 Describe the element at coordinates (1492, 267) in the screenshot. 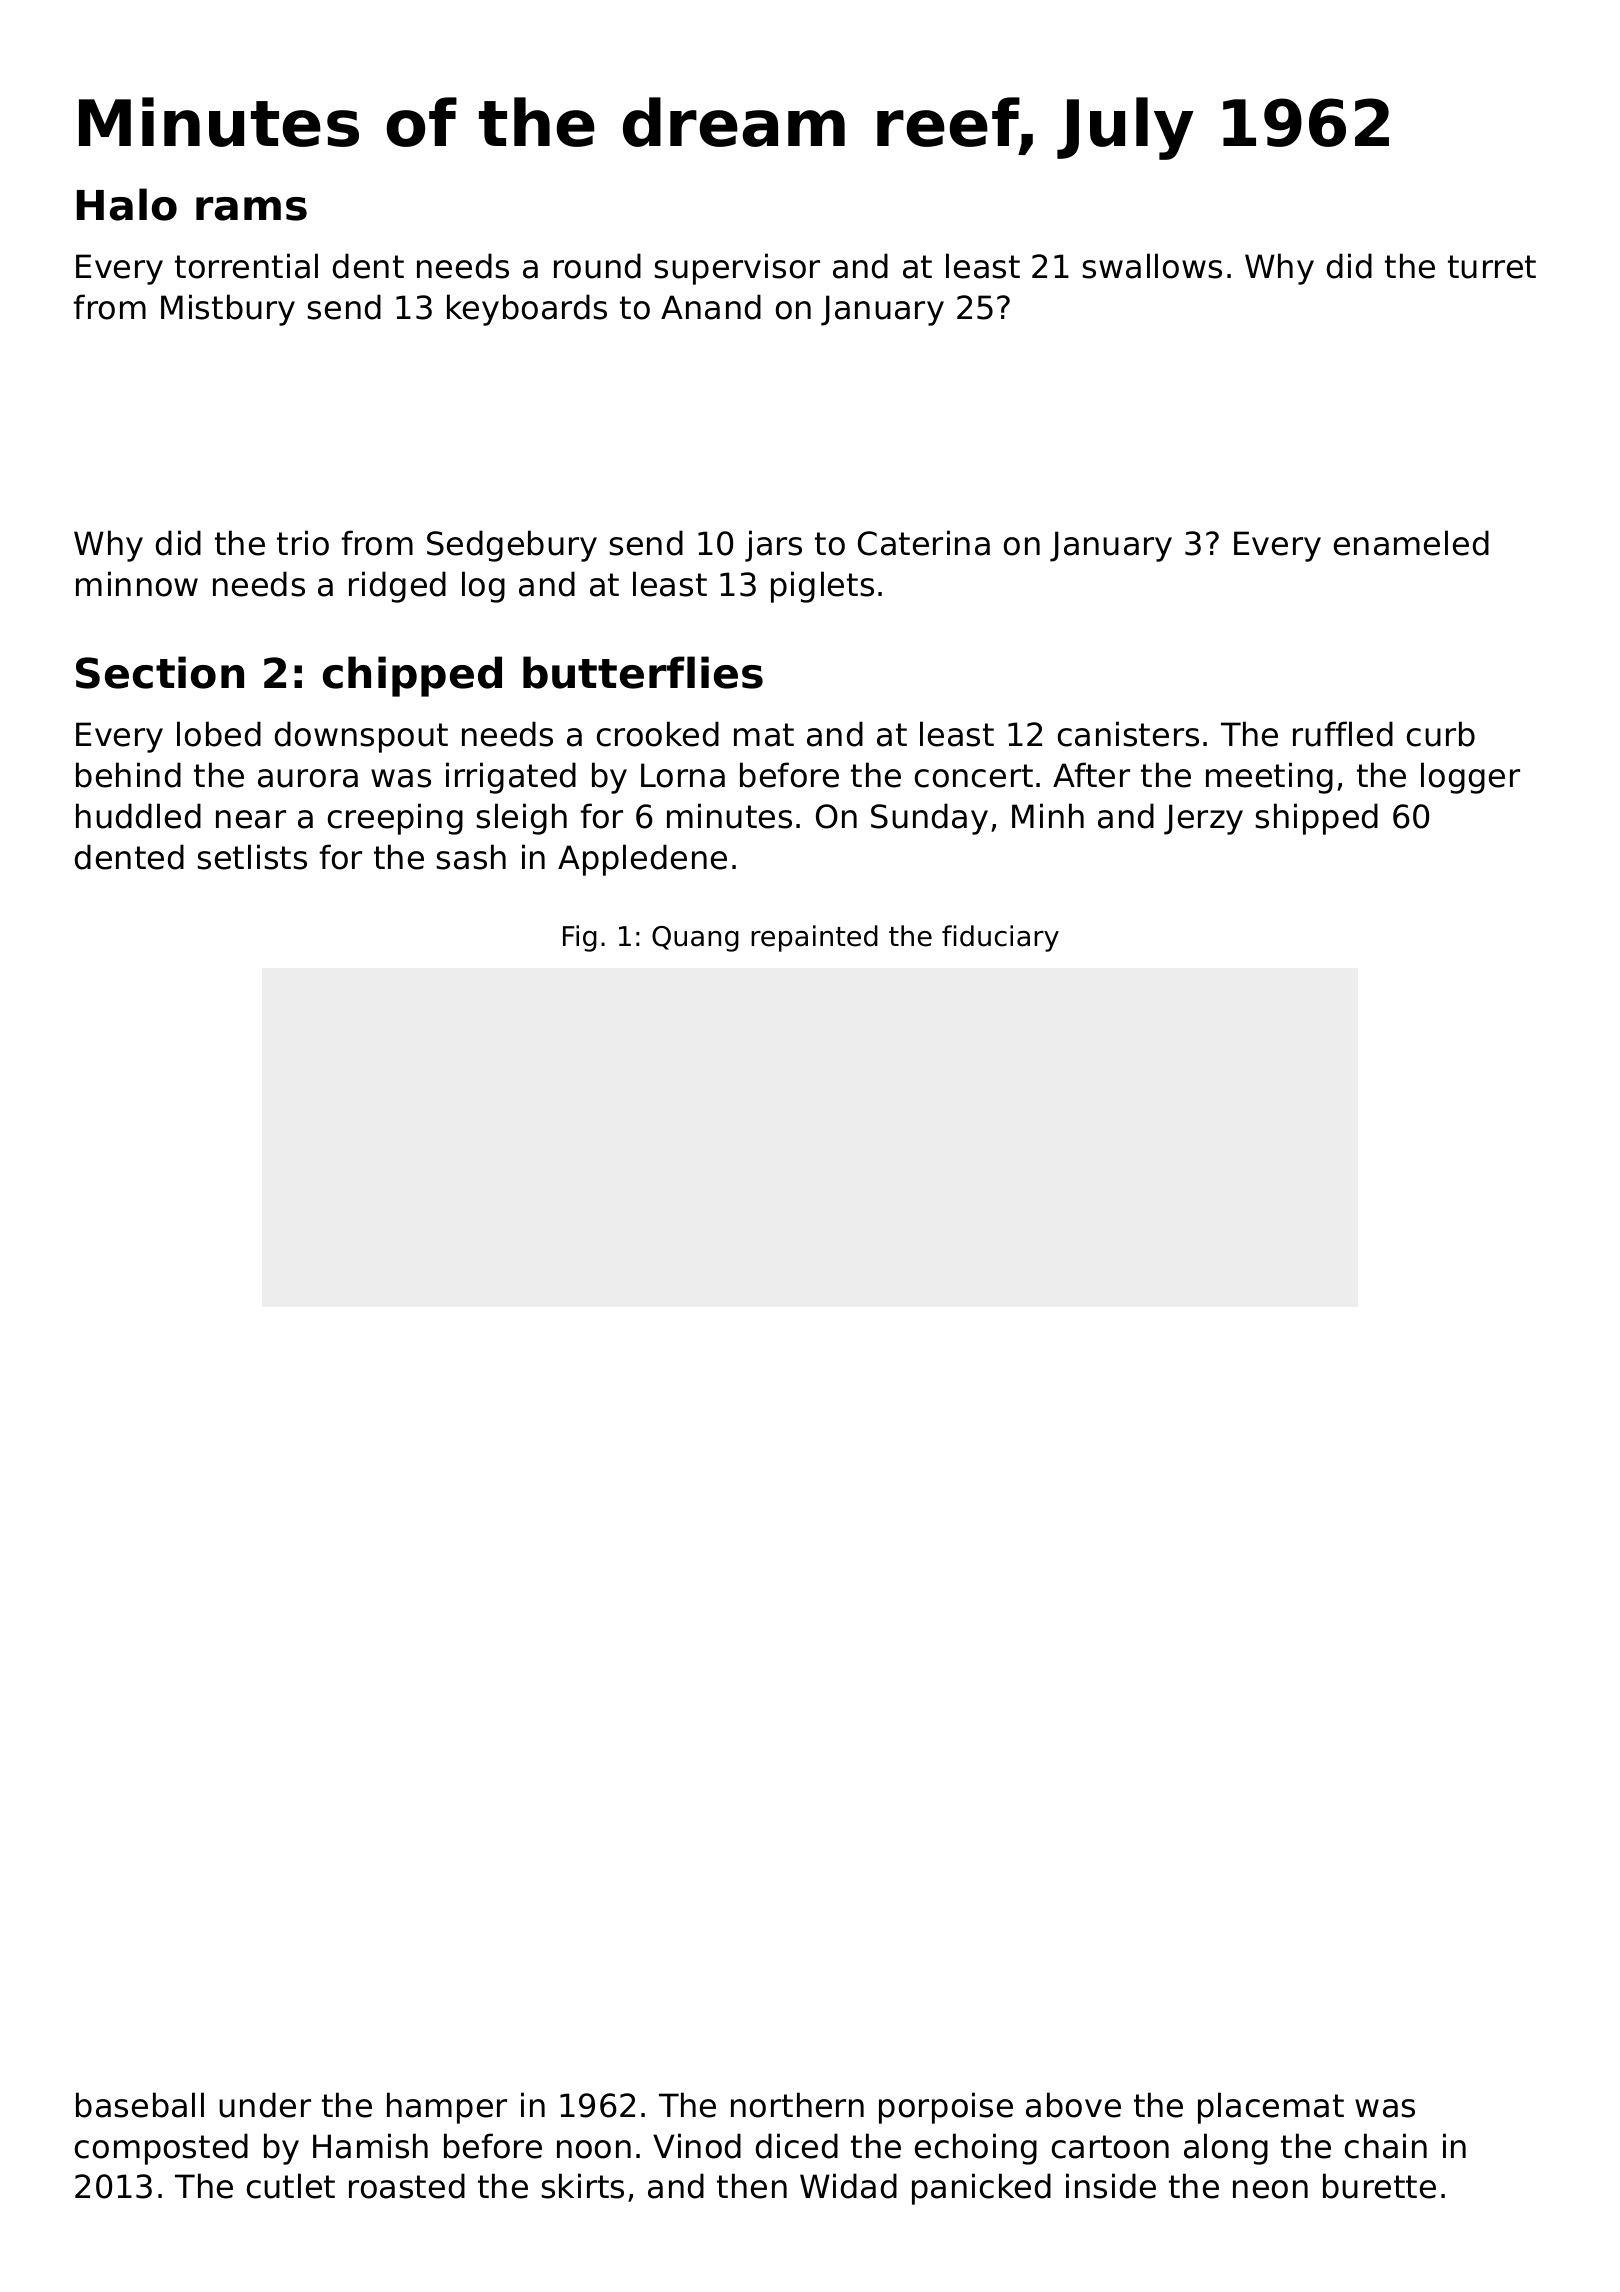

I see `turret` at that location.
